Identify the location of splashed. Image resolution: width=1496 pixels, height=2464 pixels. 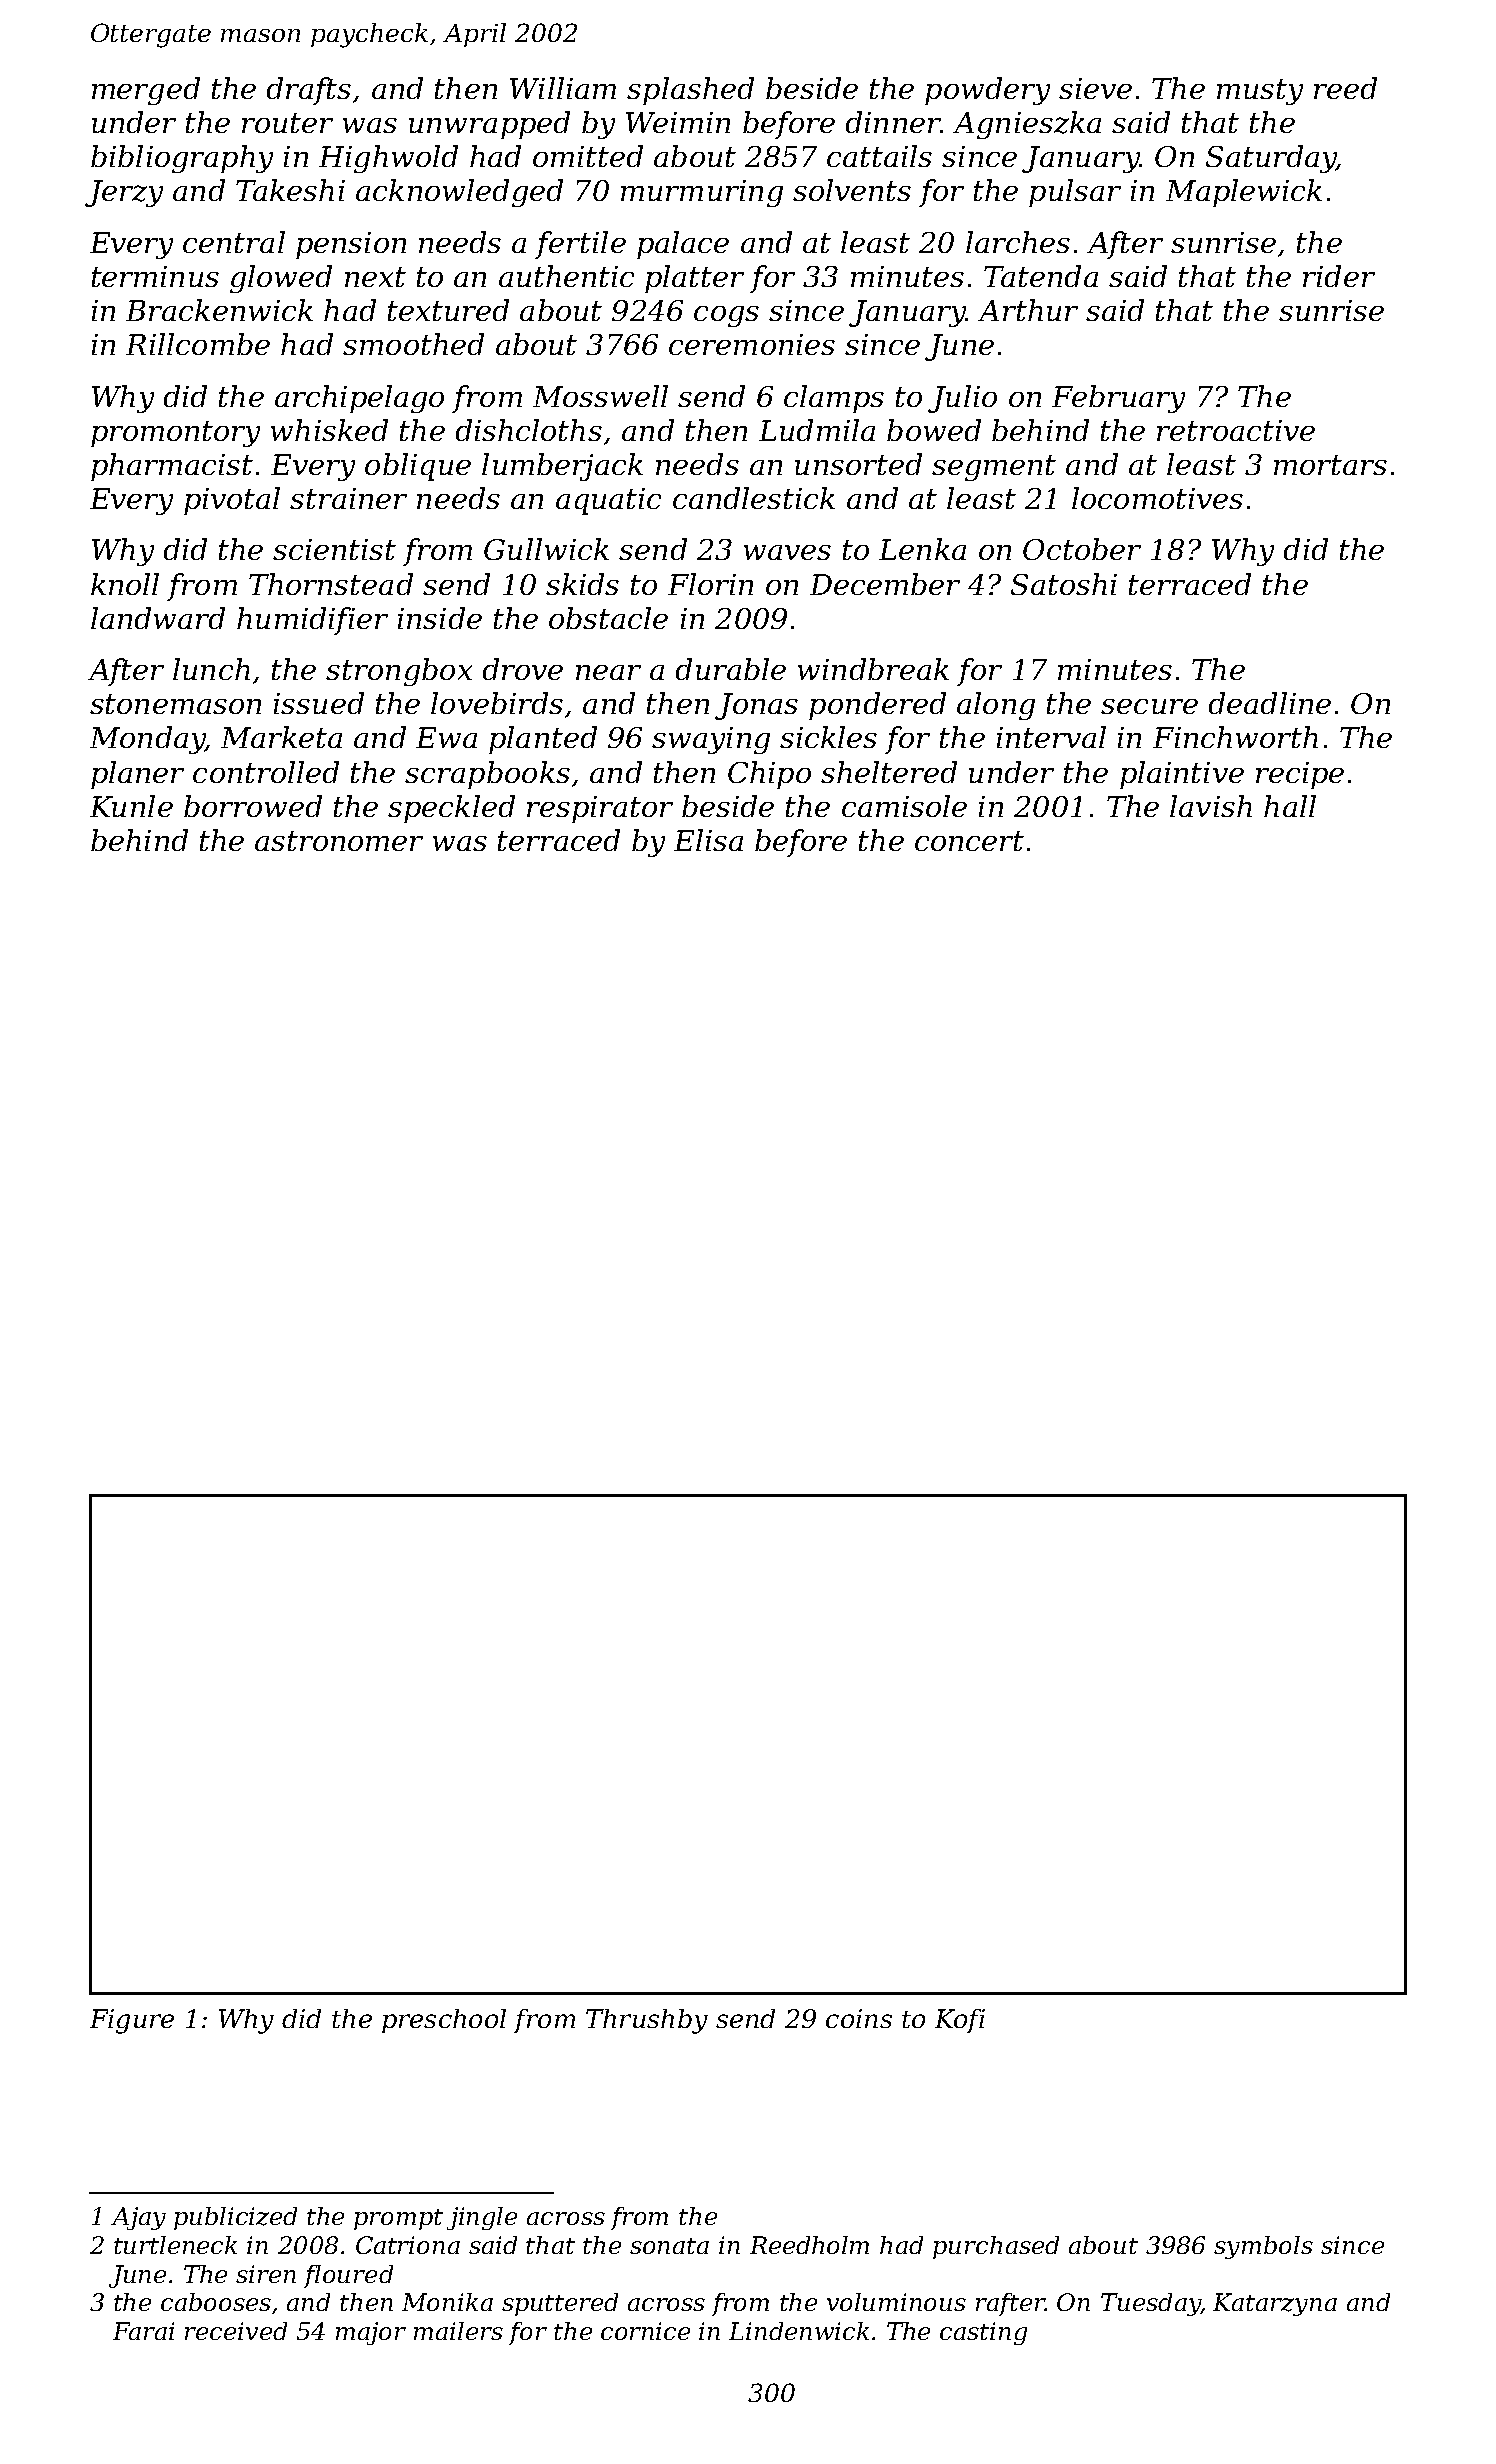
(690, 91).
